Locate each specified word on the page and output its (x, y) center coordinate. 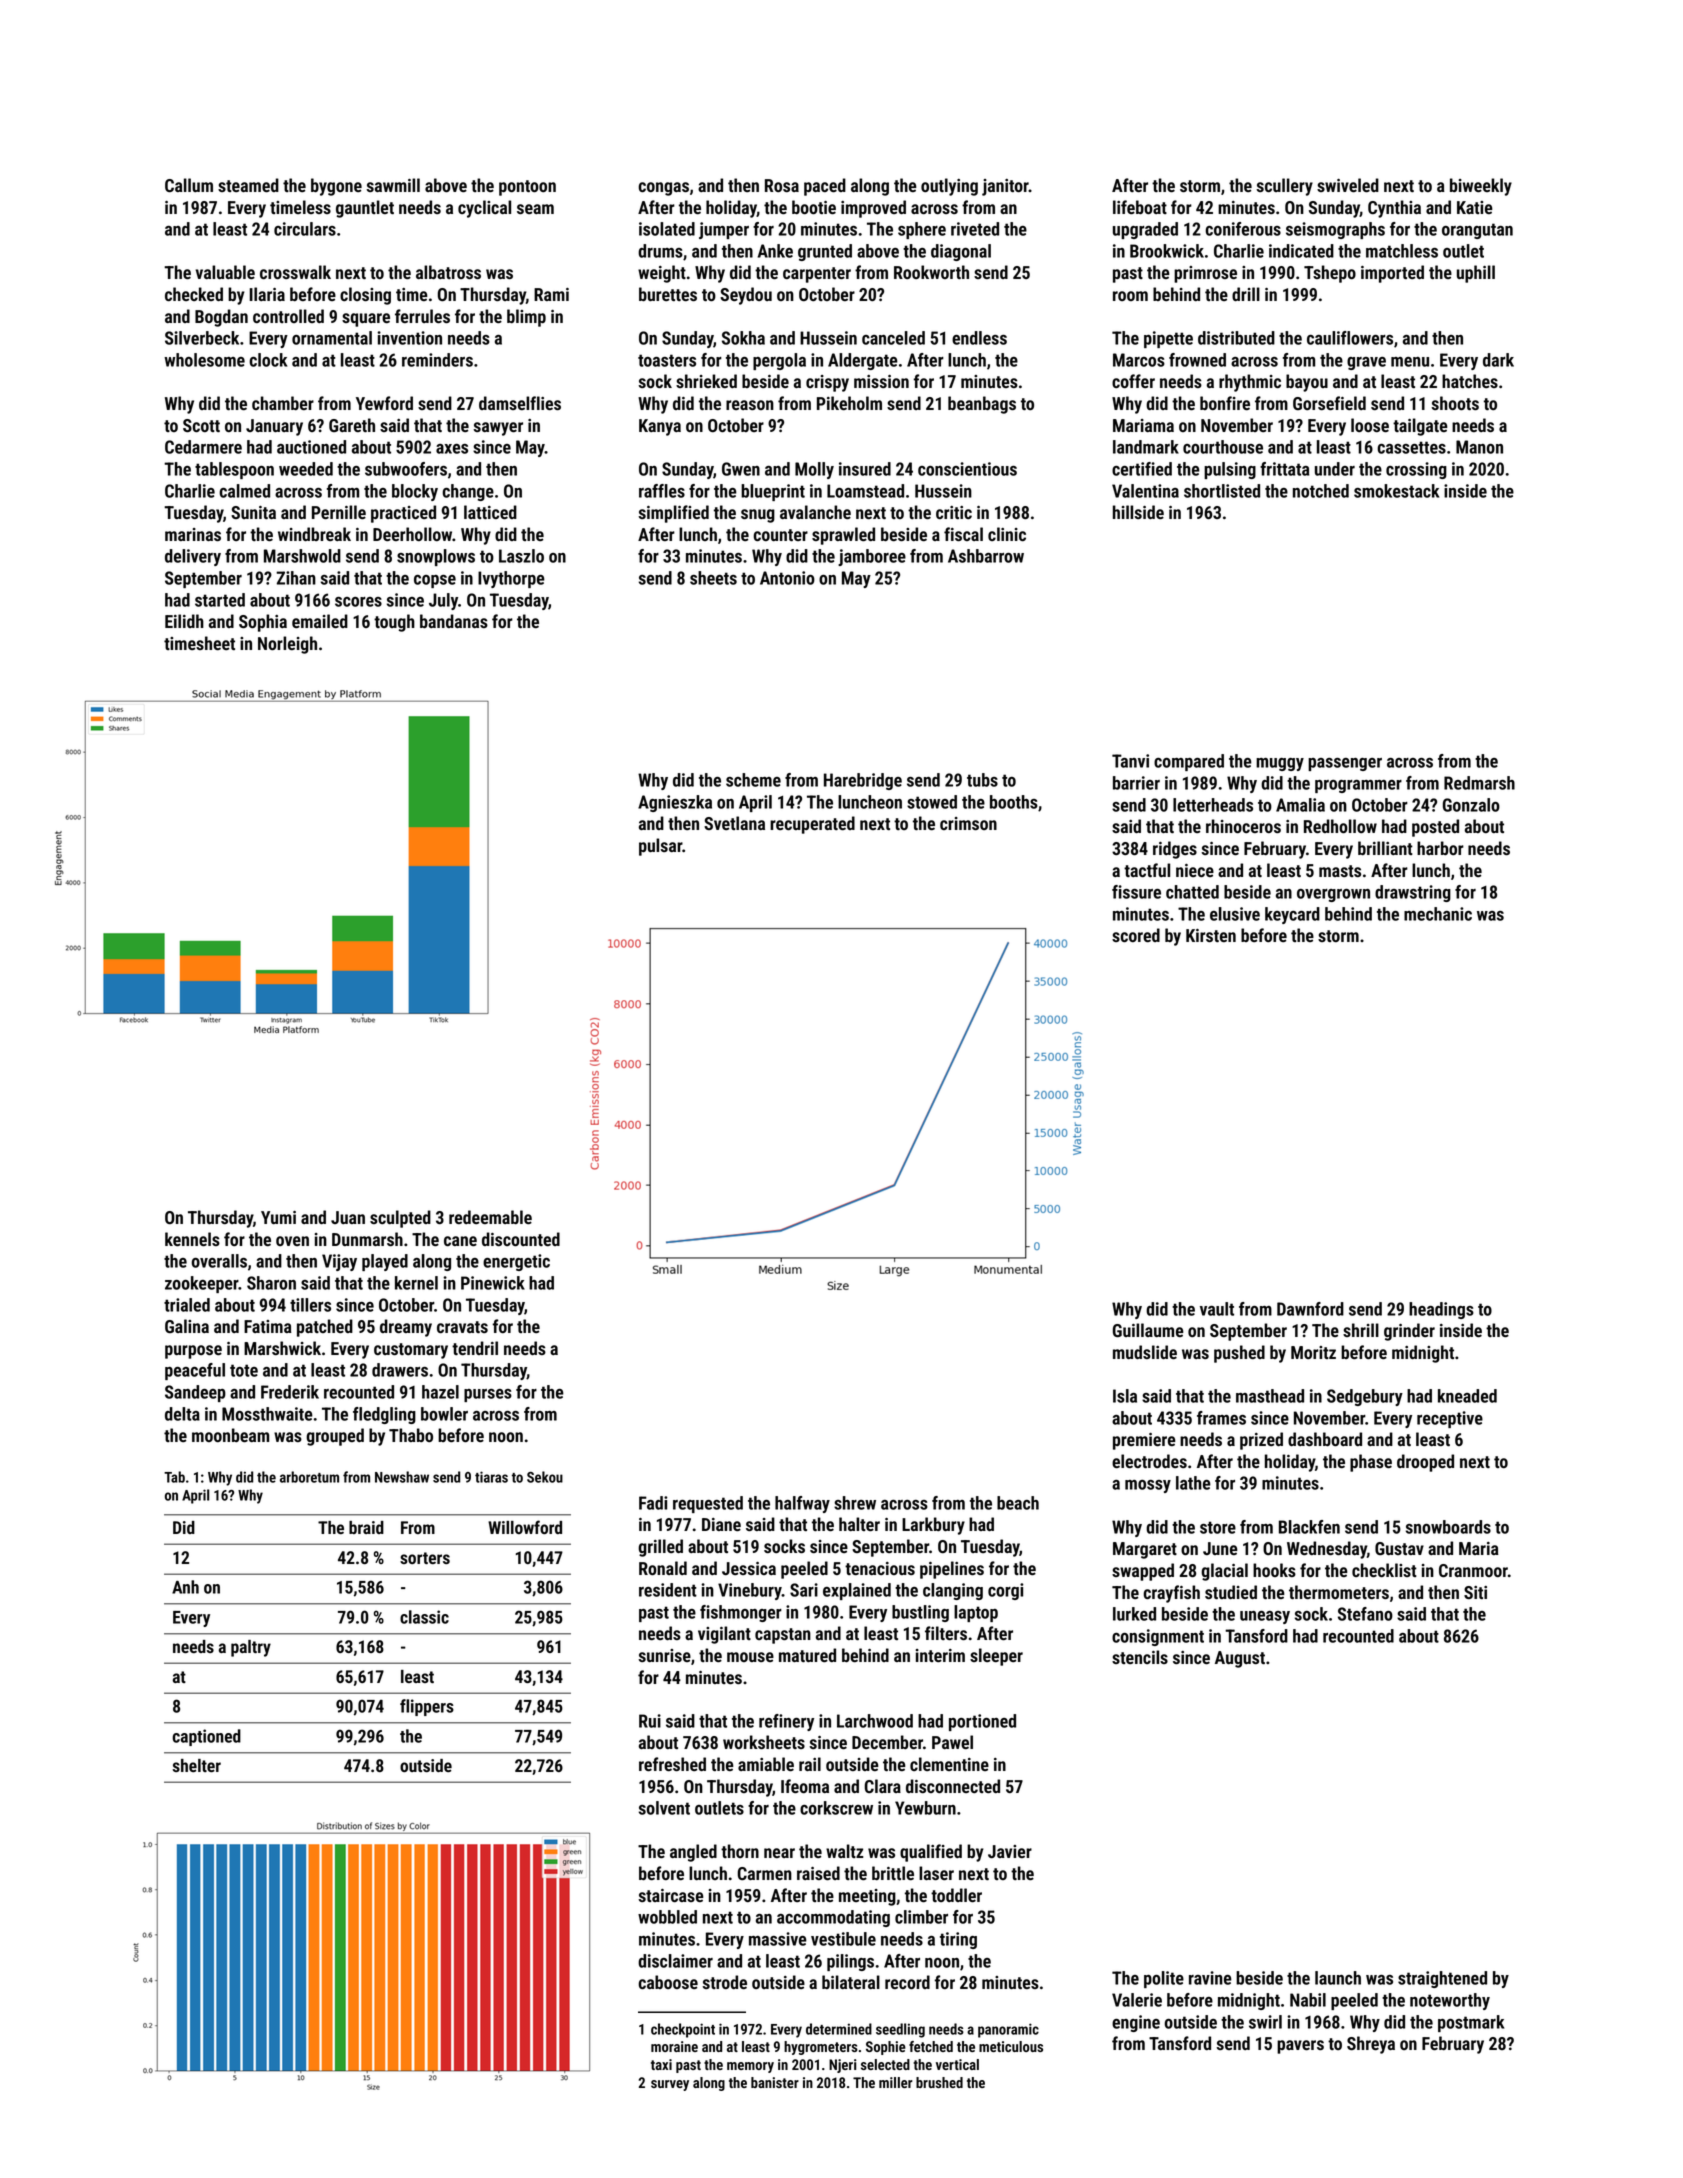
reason (750, 405)
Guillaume (1148, 1330)
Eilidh (184, 621)
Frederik (290, 1392)
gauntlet (365, 209)
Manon (1479, 447)
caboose (668, 1982)
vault (1217, 1309)
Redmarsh (1479, 783)
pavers (1300, 2047)
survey (670, 2085)
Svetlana (734, 823)
